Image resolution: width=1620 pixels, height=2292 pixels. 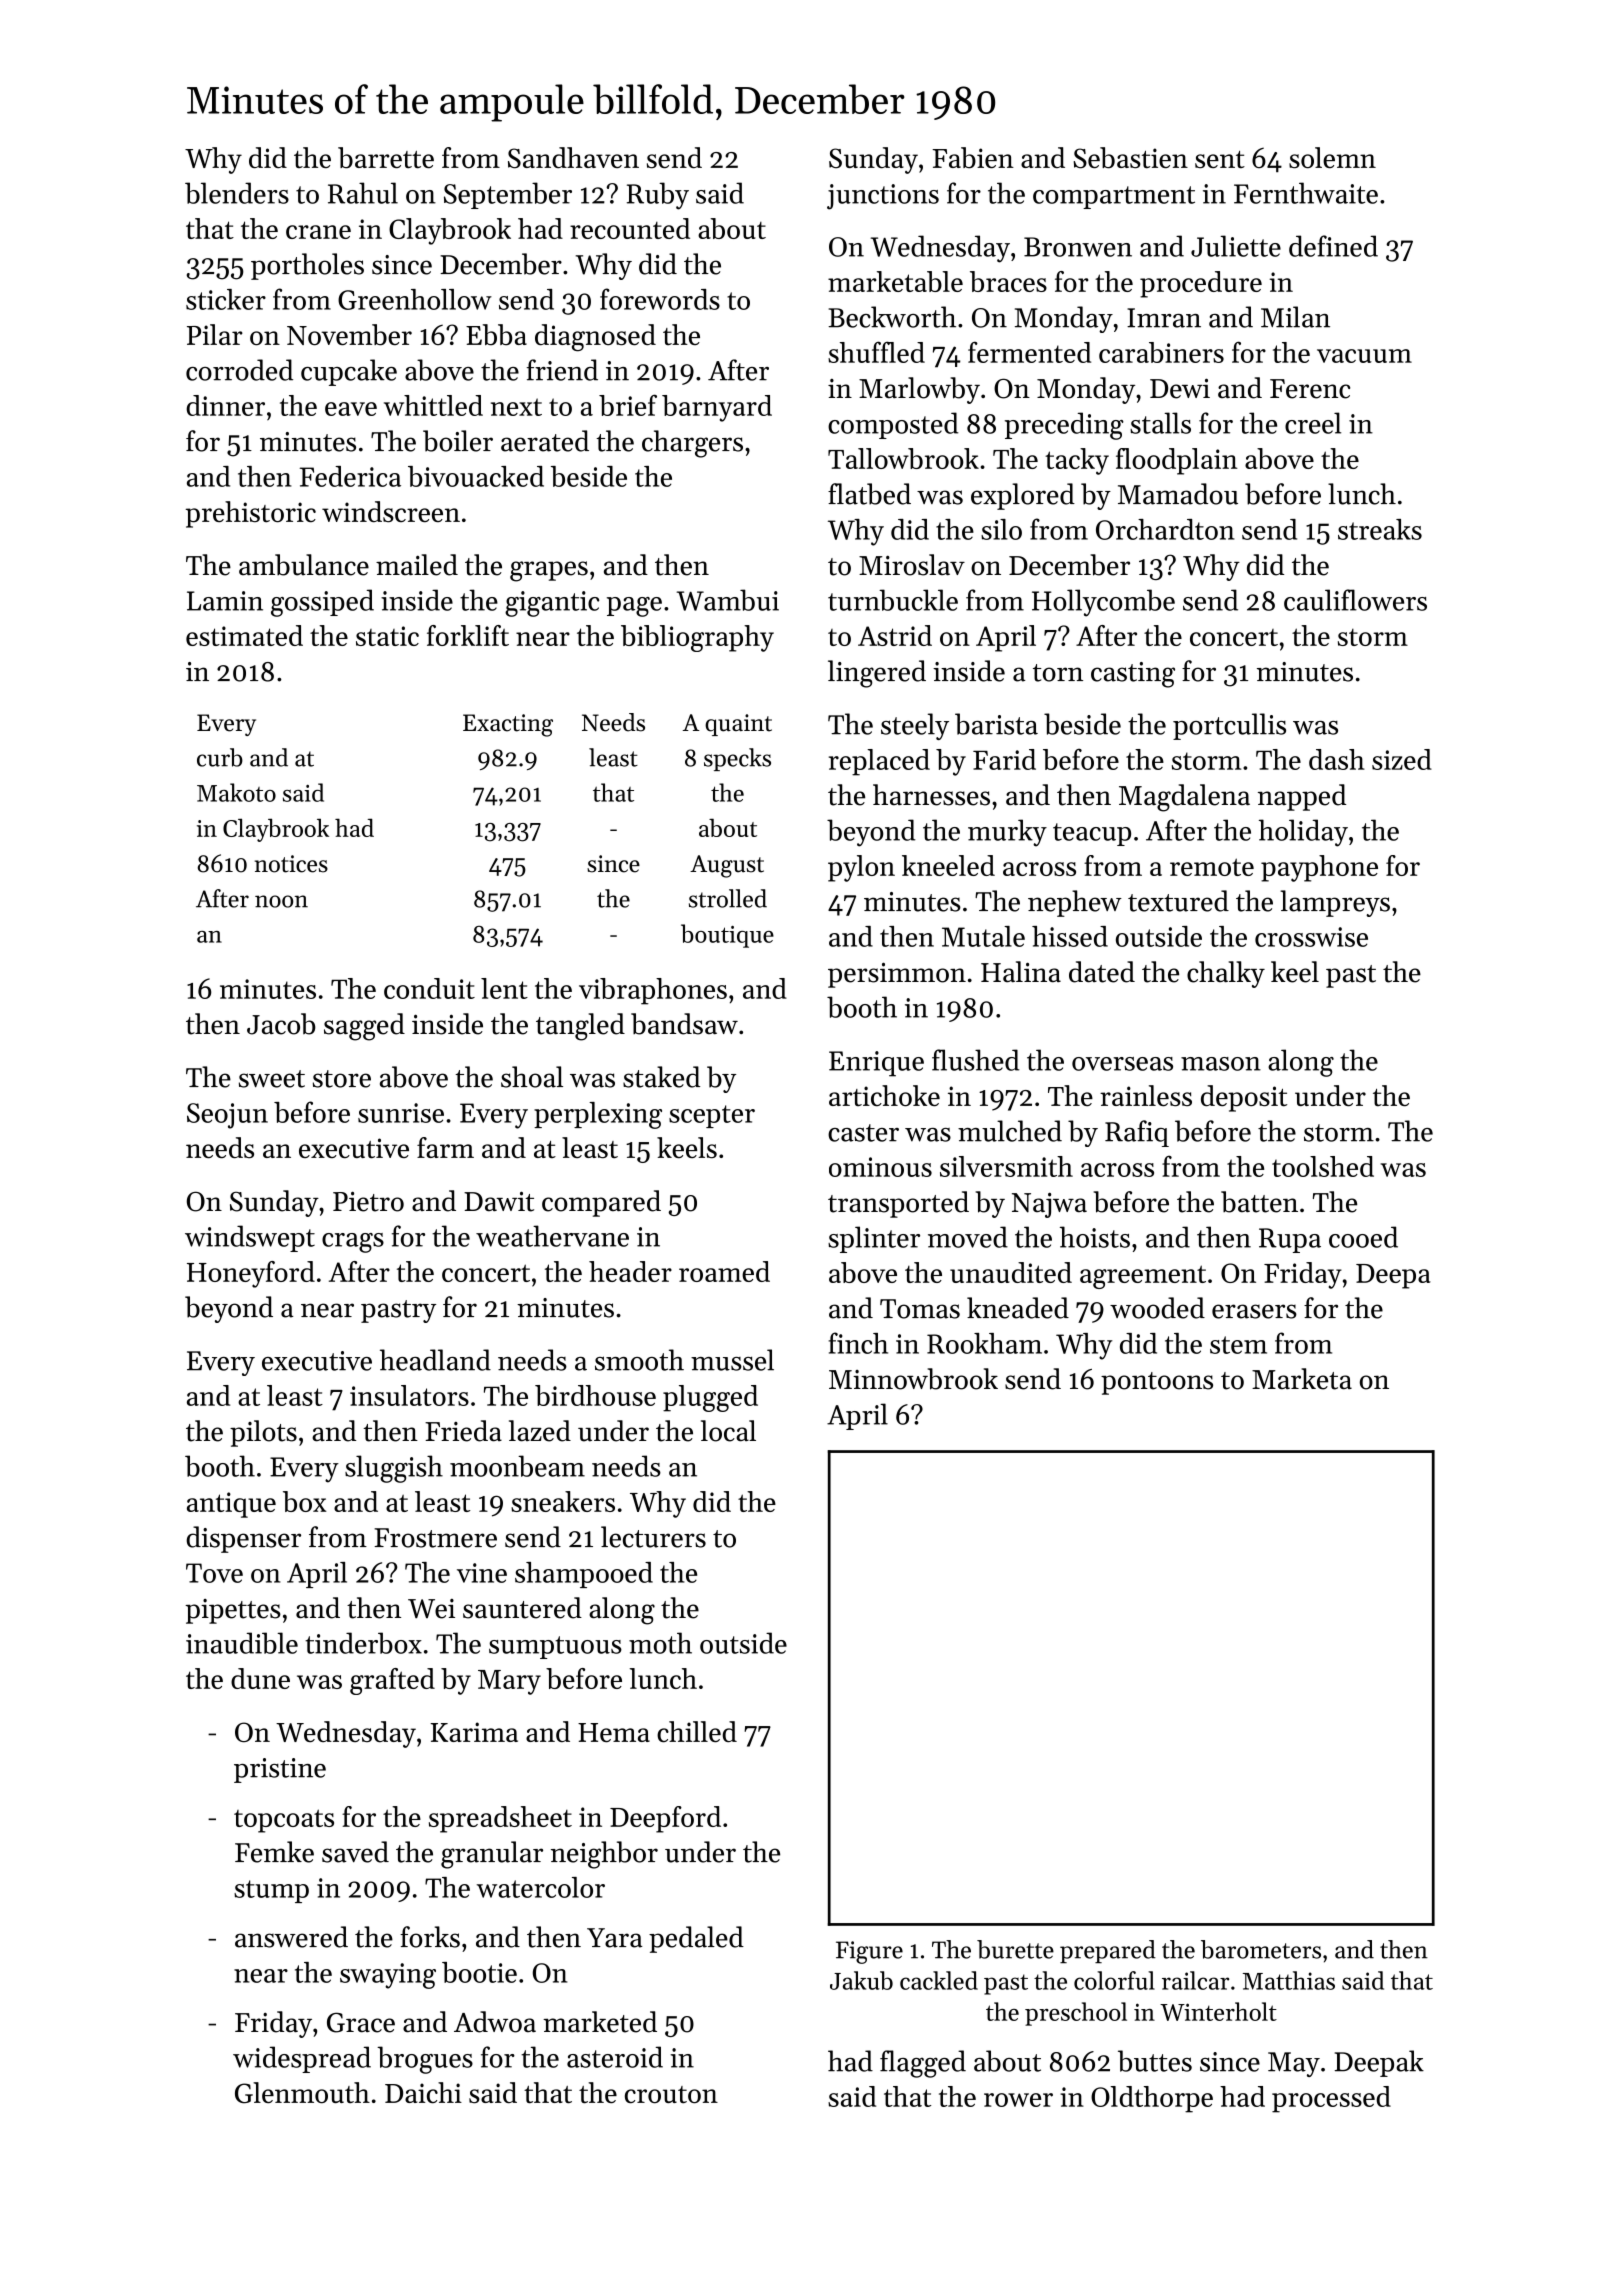 What do you see at coordinates (1306, 193) in the screenshot?
I see `Fernthwaite` at bounding box center [1306, 193].
